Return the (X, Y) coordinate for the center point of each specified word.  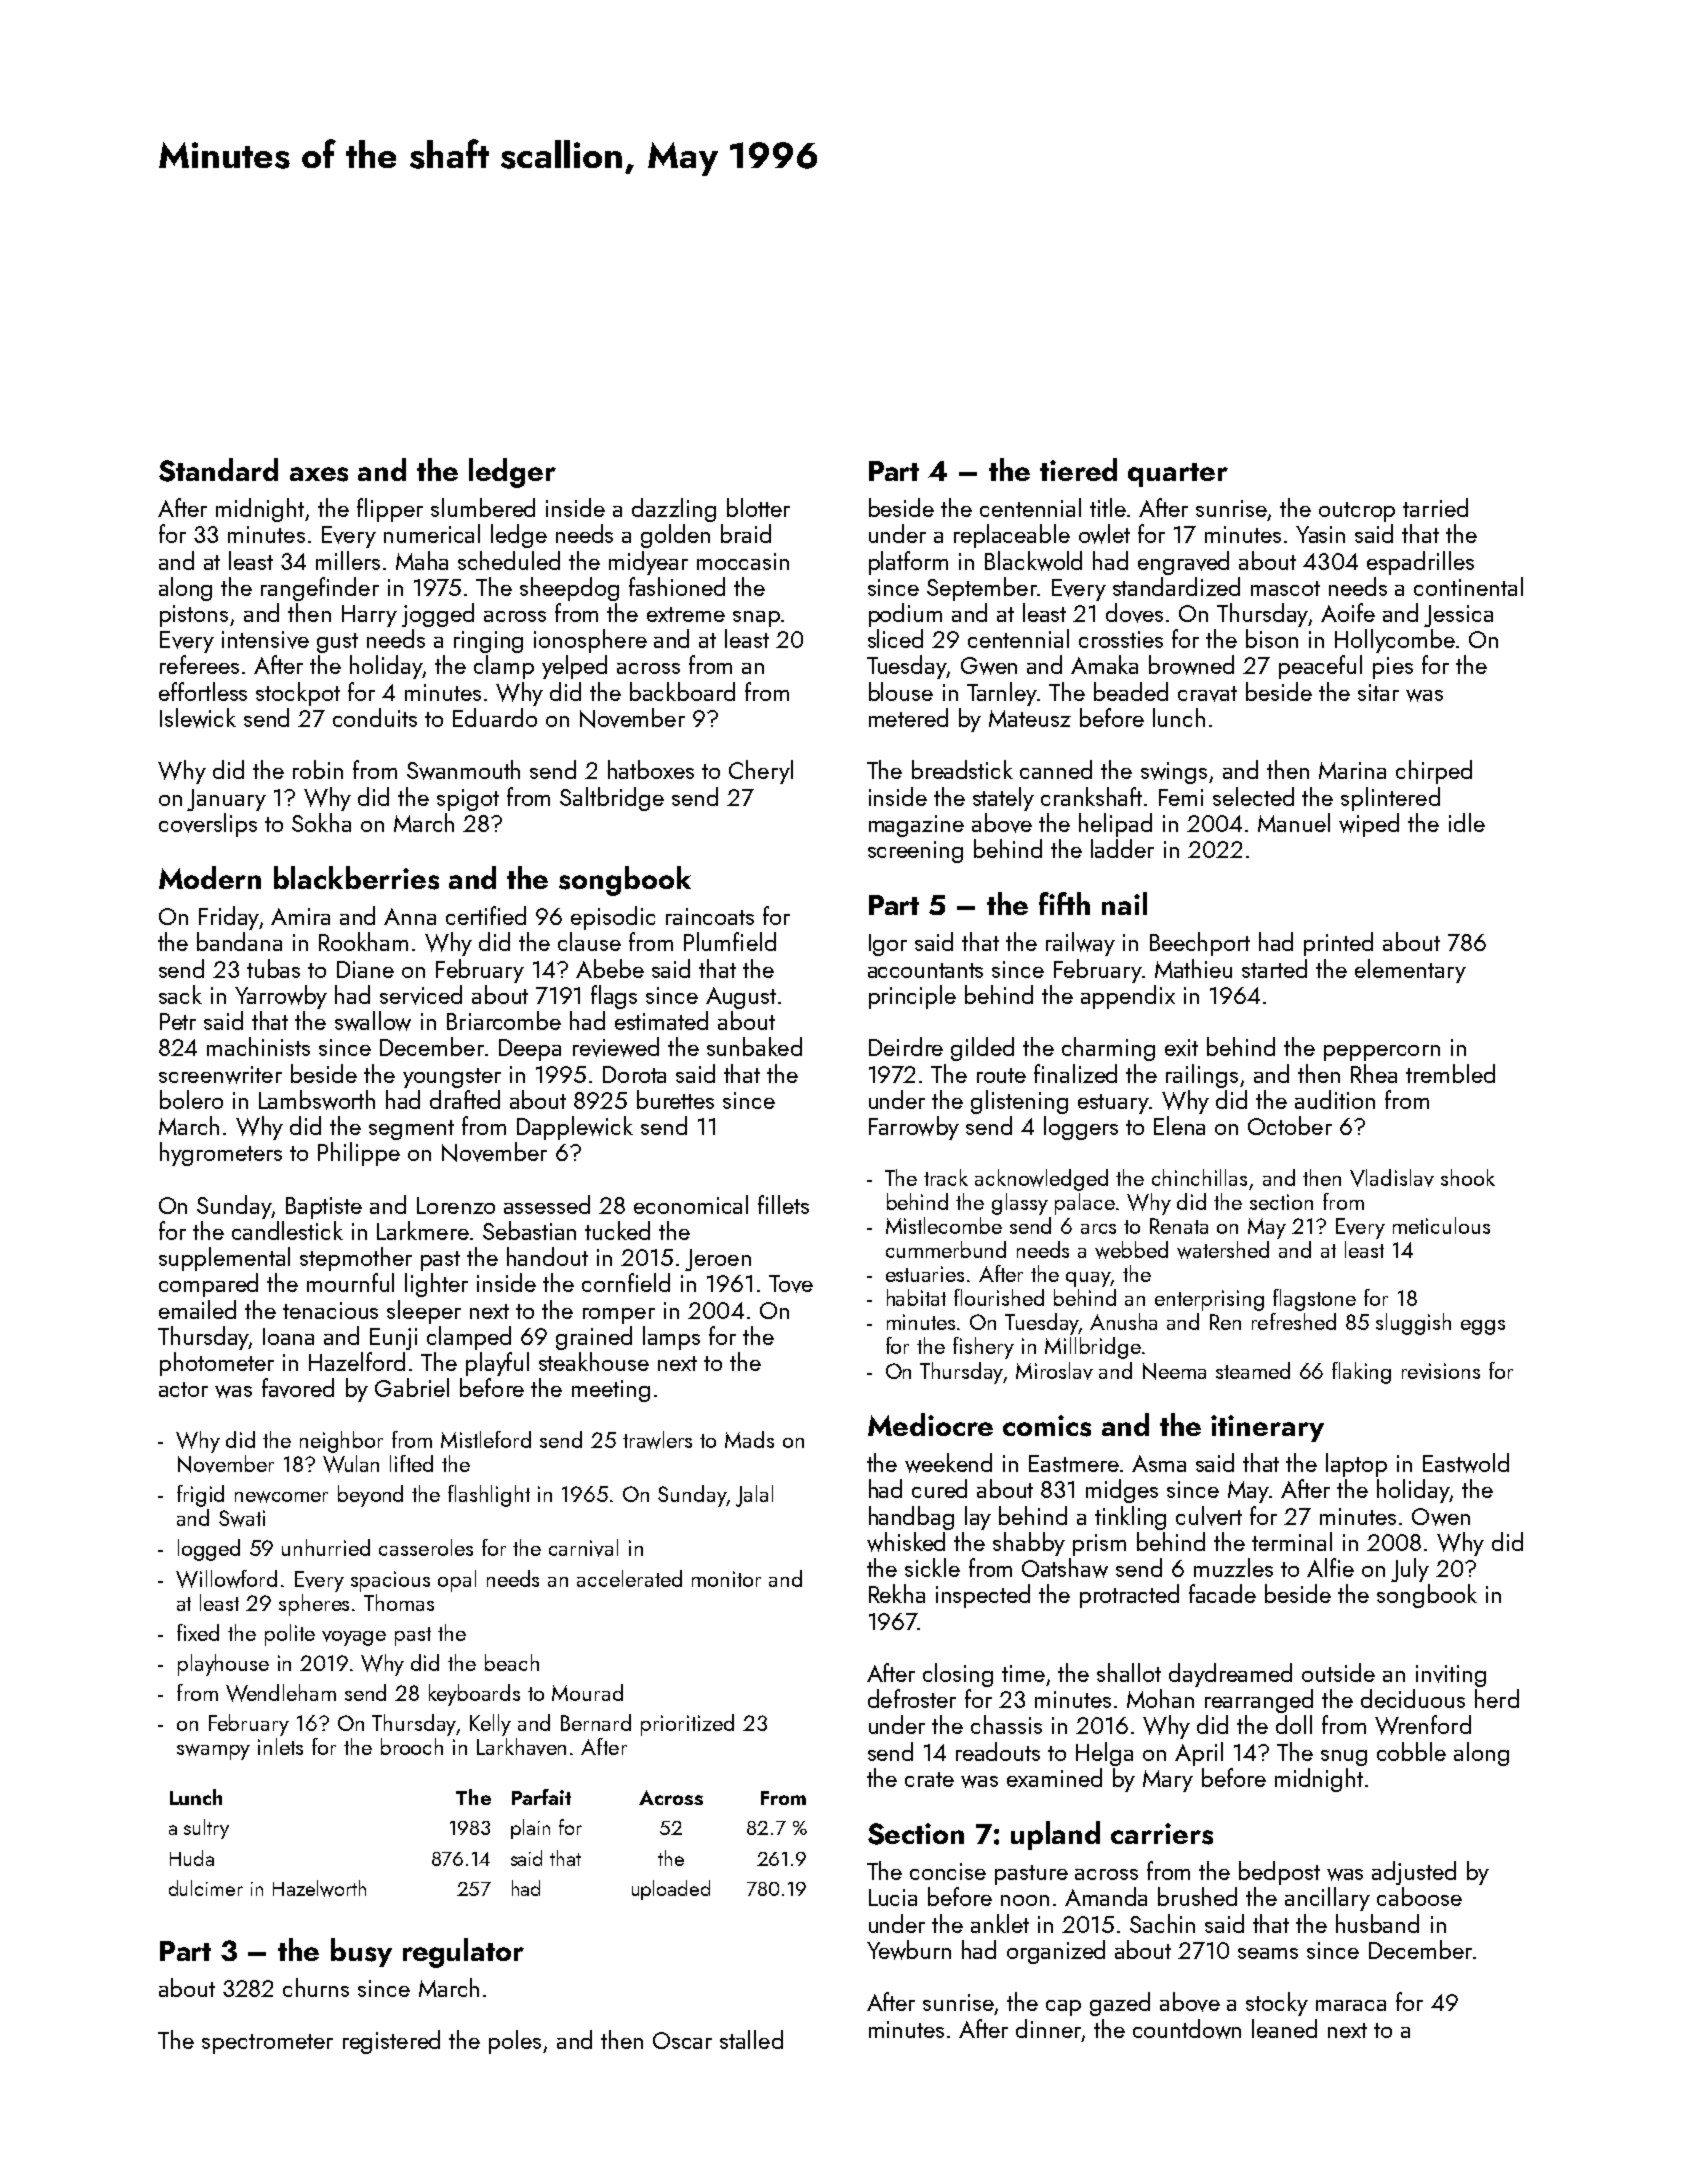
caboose (1419, 1896)
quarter (1178, 475)
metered (908, 717)
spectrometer (267, 2044)
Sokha (321, 822)
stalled (751, 2039)
